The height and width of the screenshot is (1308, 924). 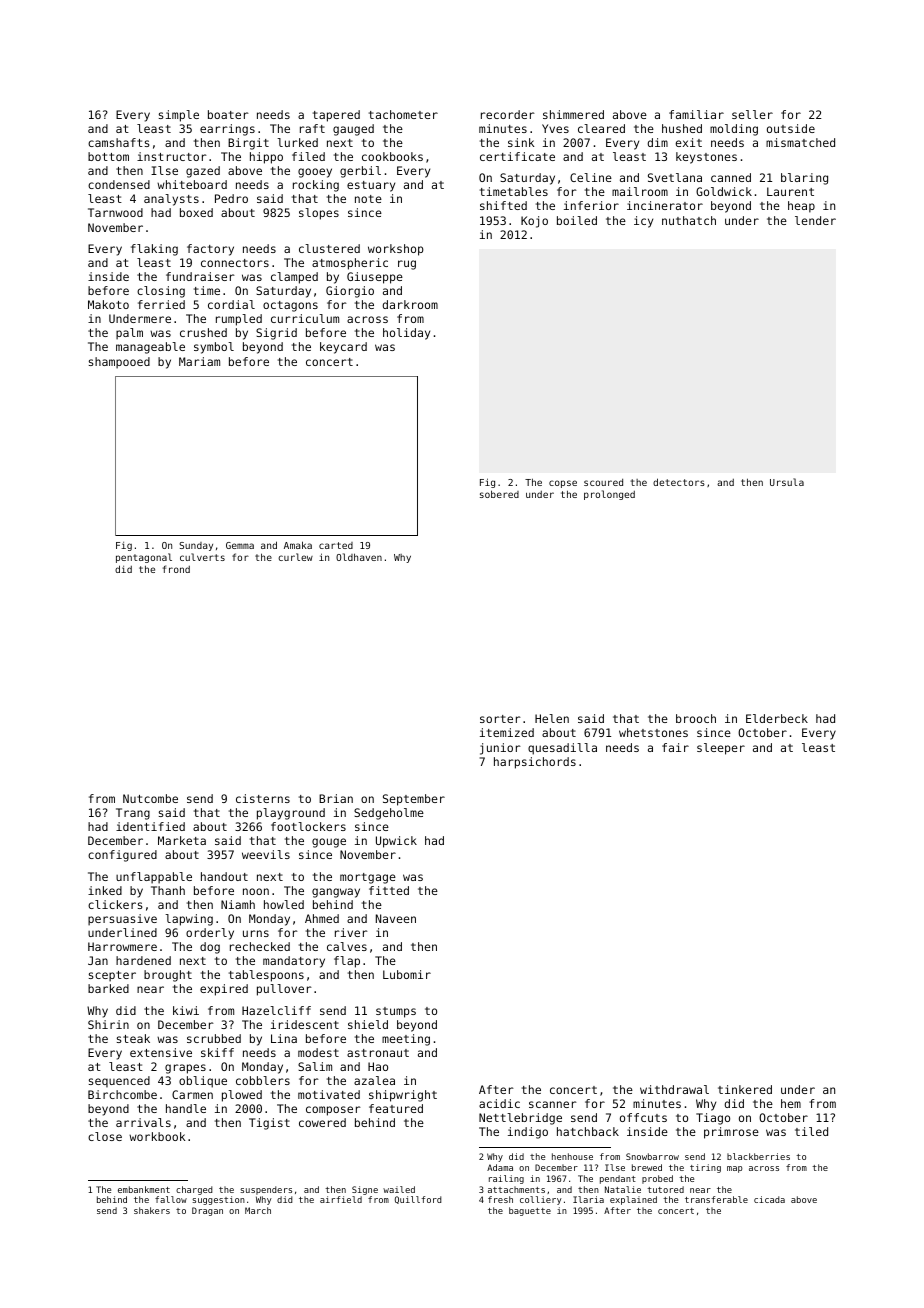 What do you see at coordinates (161, 1052) in the screenshot?
I see `extensive` at bounding box center [161, 1052].
